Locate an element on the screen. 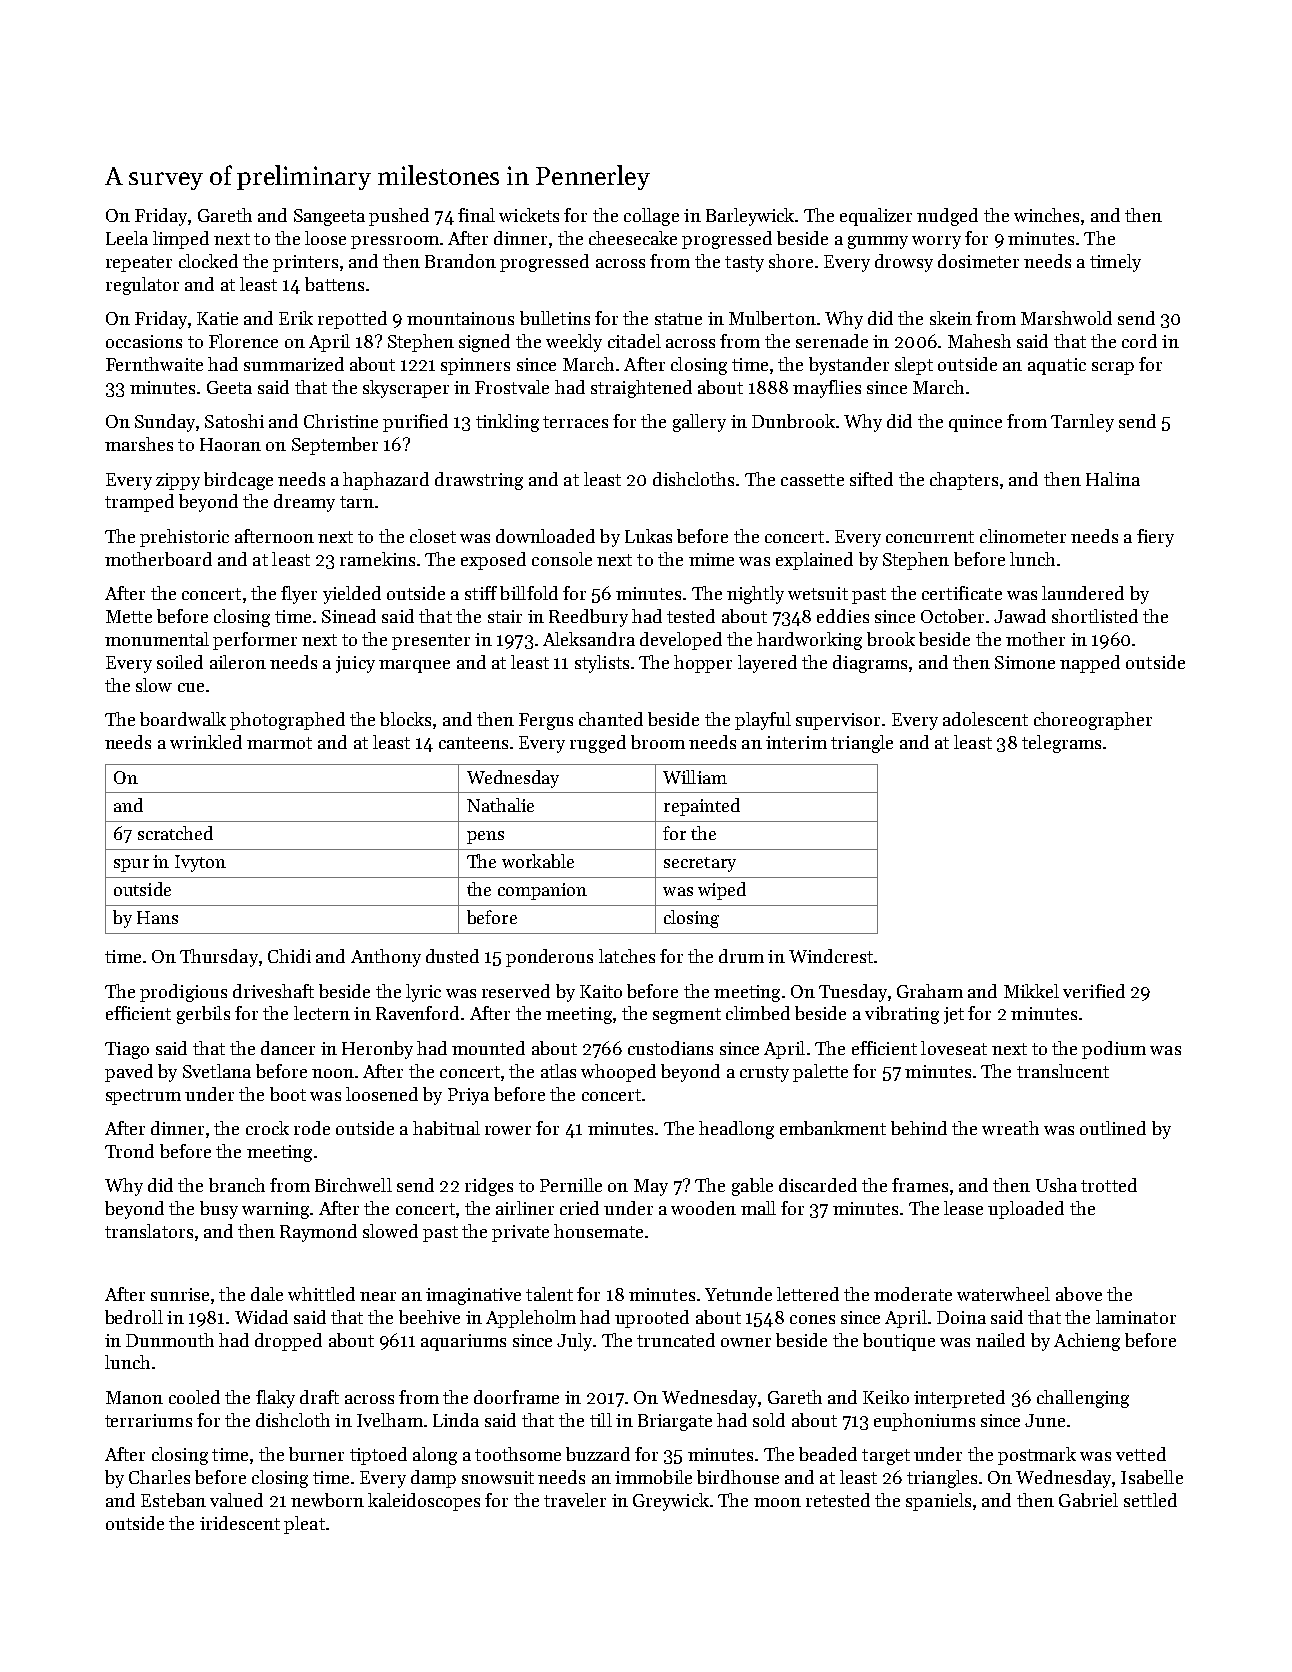  Halina is located at coordinates (1113, 479).
